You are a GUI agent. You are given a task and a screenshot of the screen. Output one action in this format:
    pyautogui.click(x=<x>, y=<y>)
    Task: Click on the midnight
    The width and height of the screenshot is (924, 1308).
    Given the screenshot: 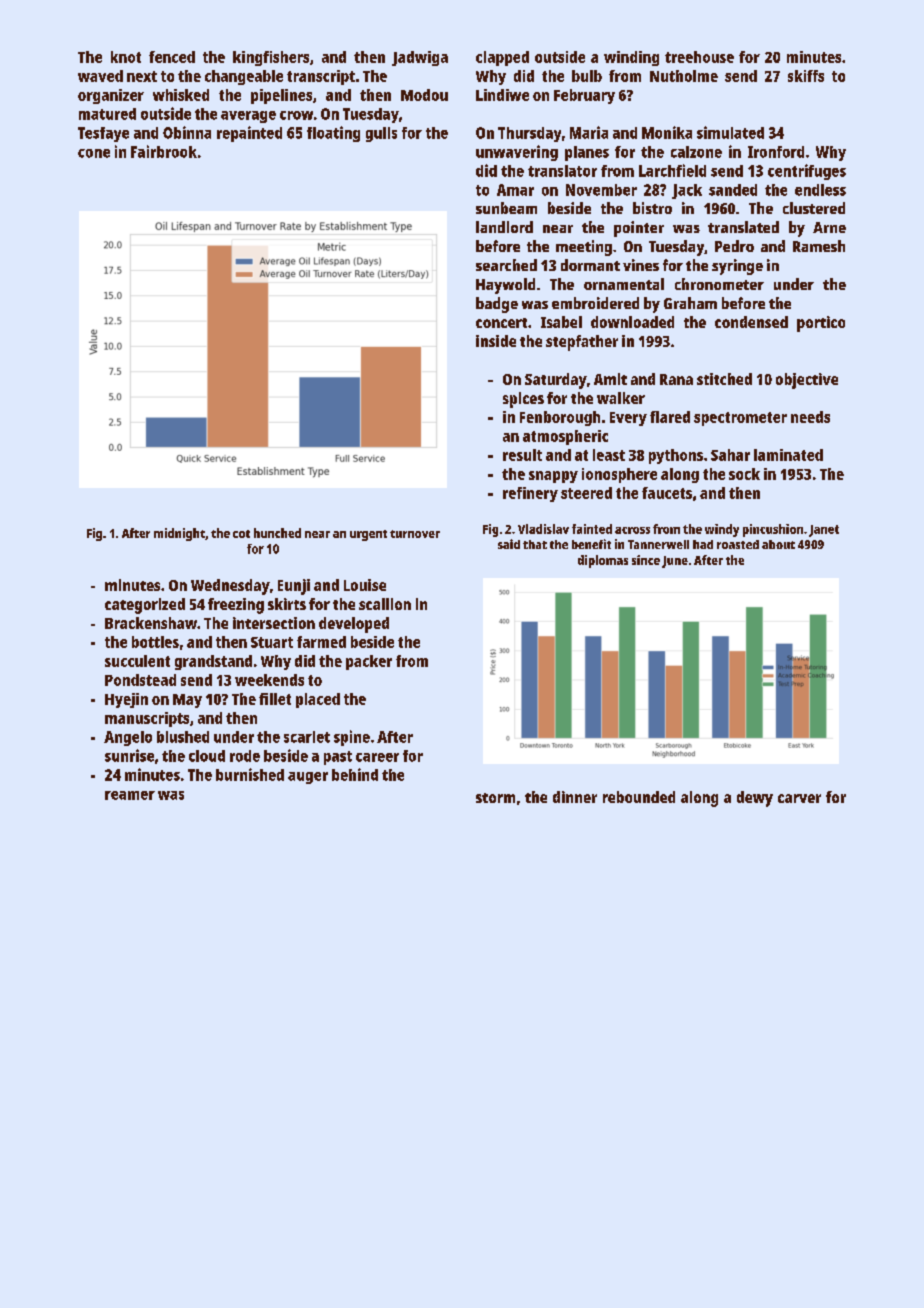 What is the action you would take?
    pyautogui.click(x=179, y=534)
